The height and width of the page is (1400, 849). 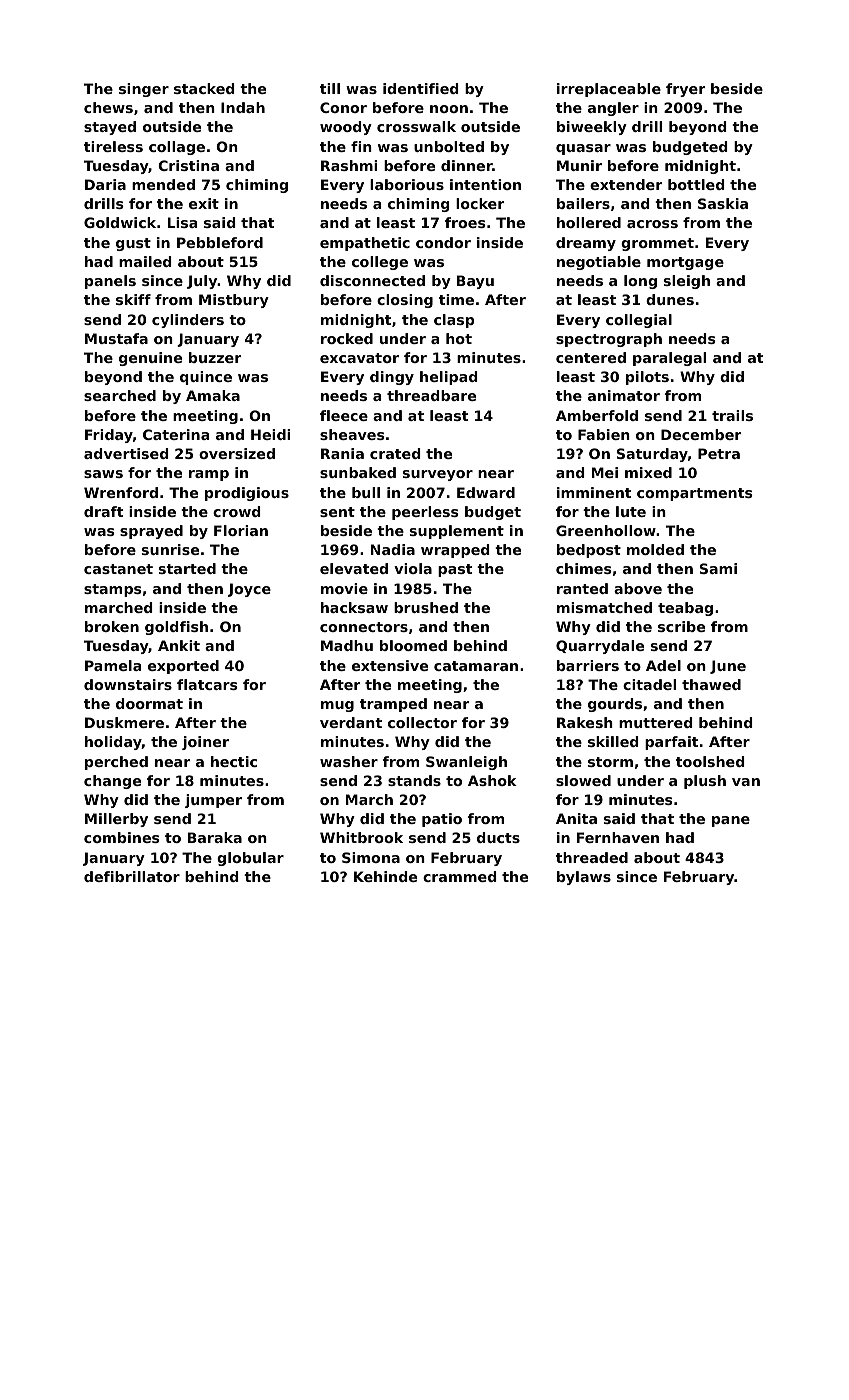 What do you see at coordinates (187, 568) in the page?
I see `started` at bounding box center [187, 568].
